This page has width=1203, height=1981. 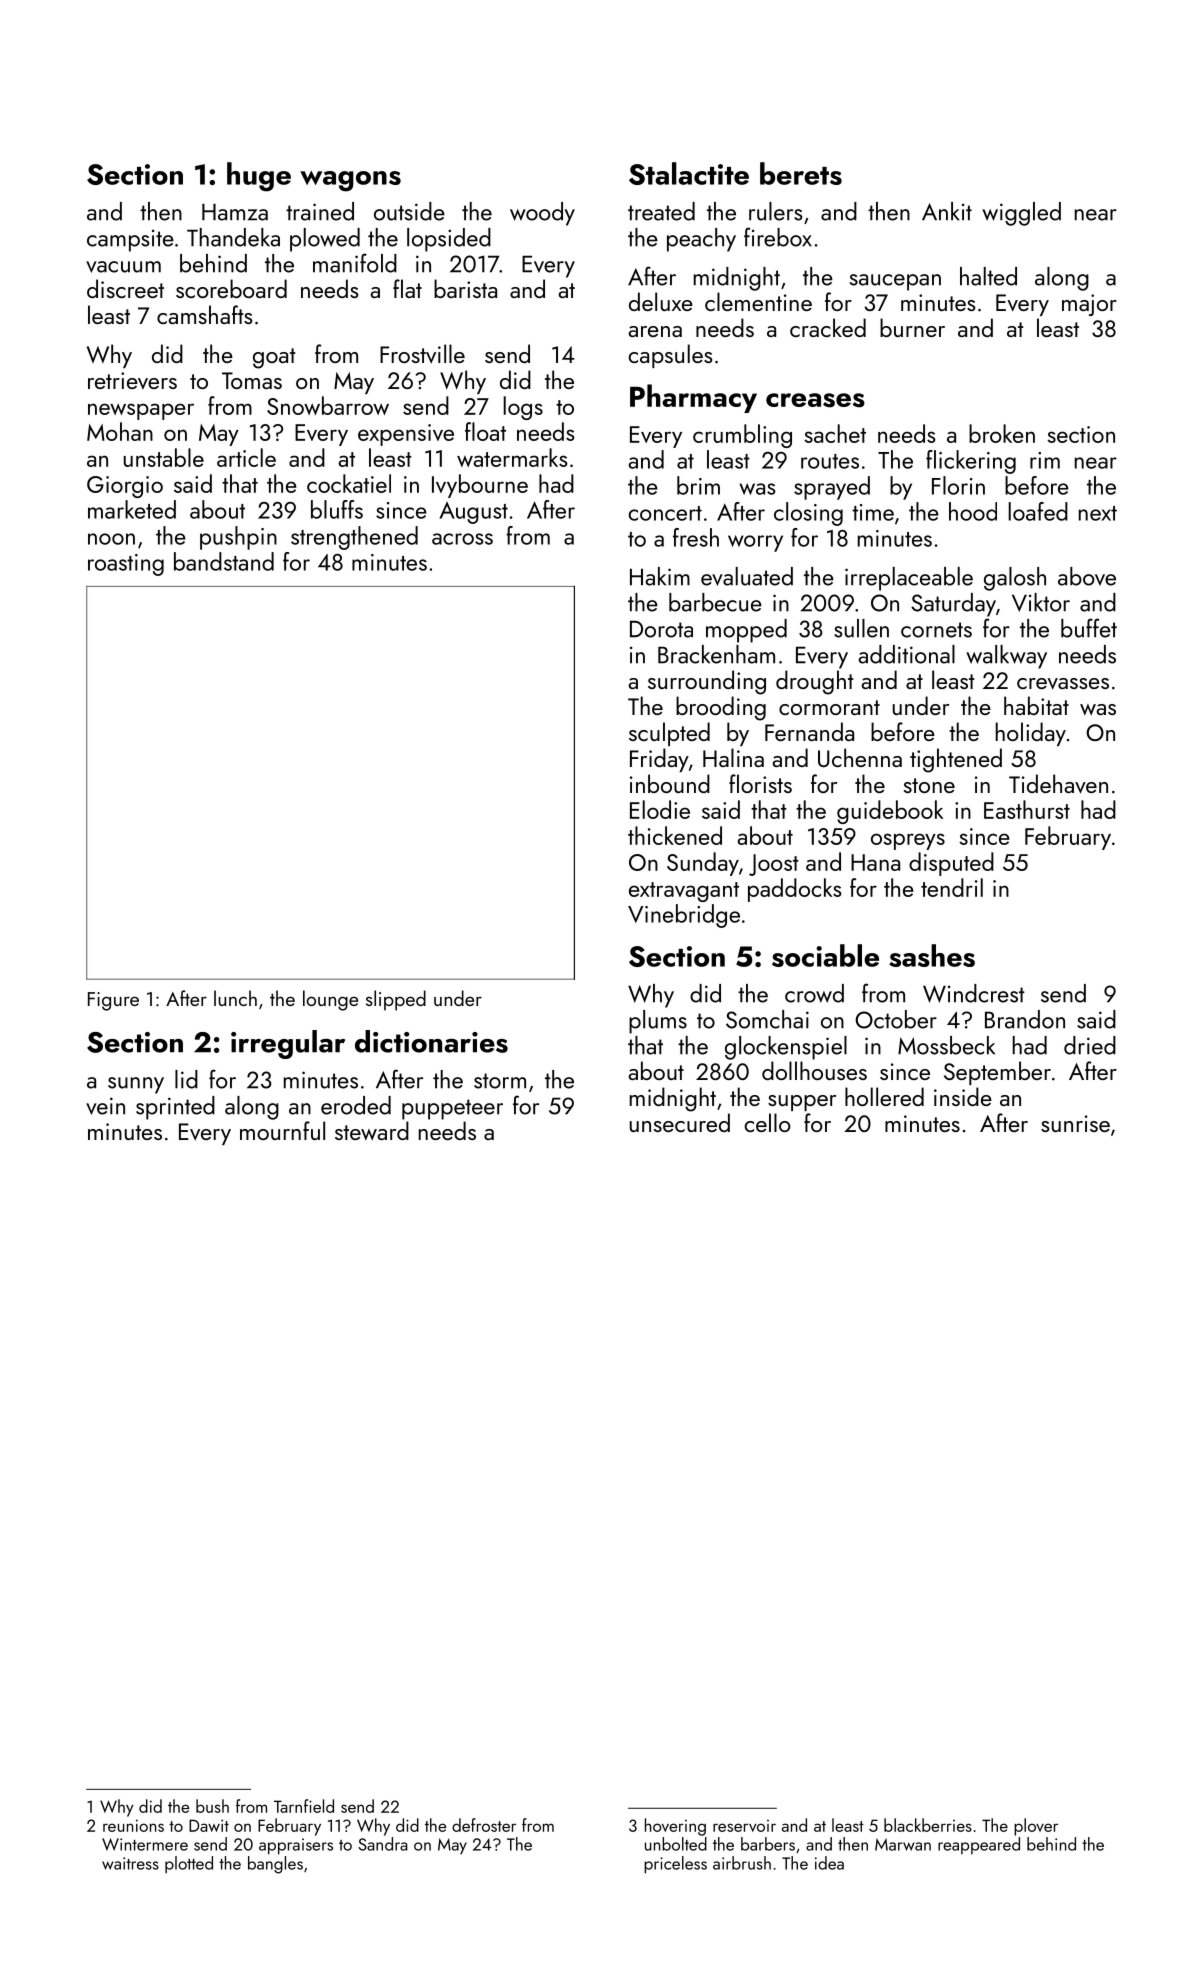 I want to click on hovering, so click(x=675, y=1827).
